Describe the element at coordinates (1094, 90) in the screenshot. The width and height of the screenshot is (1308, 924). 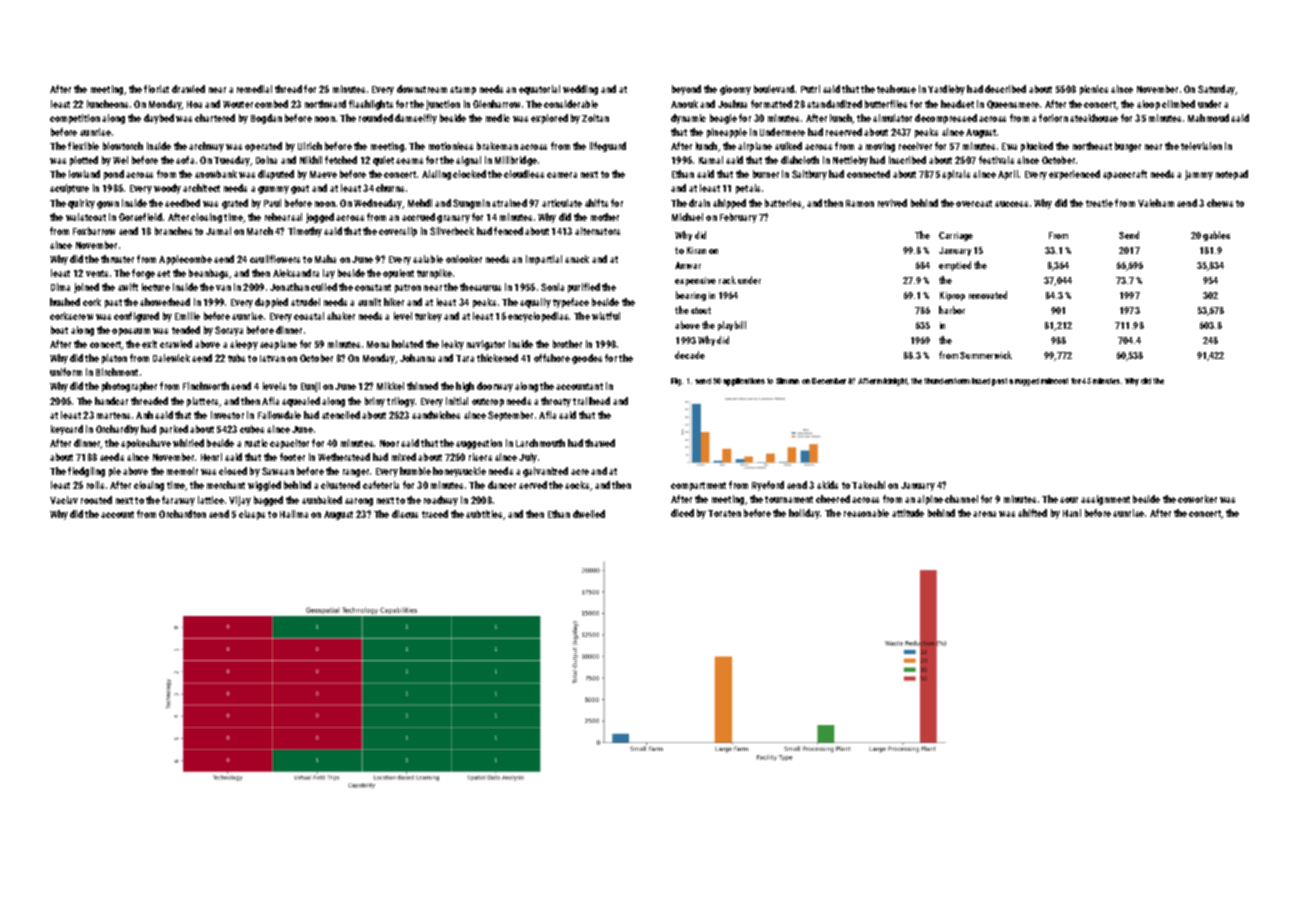
I see `picnics` at that location.
